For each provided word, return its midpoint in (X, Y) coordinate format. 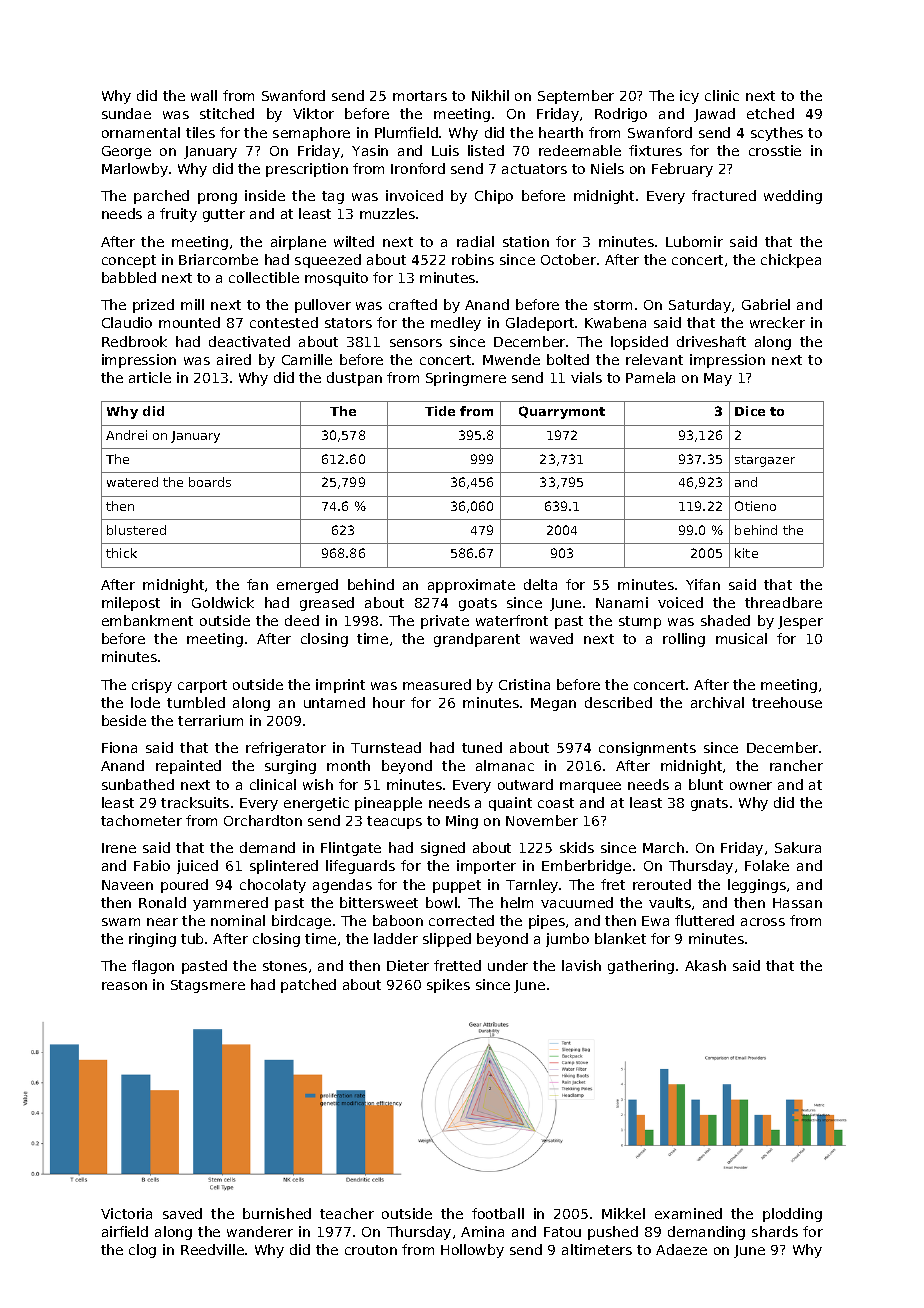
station (526, 241)
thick (121, 553)
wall (204, 95)
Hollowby (472, 1251)
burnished (277, 1213)
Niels (607, 168)
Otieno (755, 506)
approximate (471, 586)
